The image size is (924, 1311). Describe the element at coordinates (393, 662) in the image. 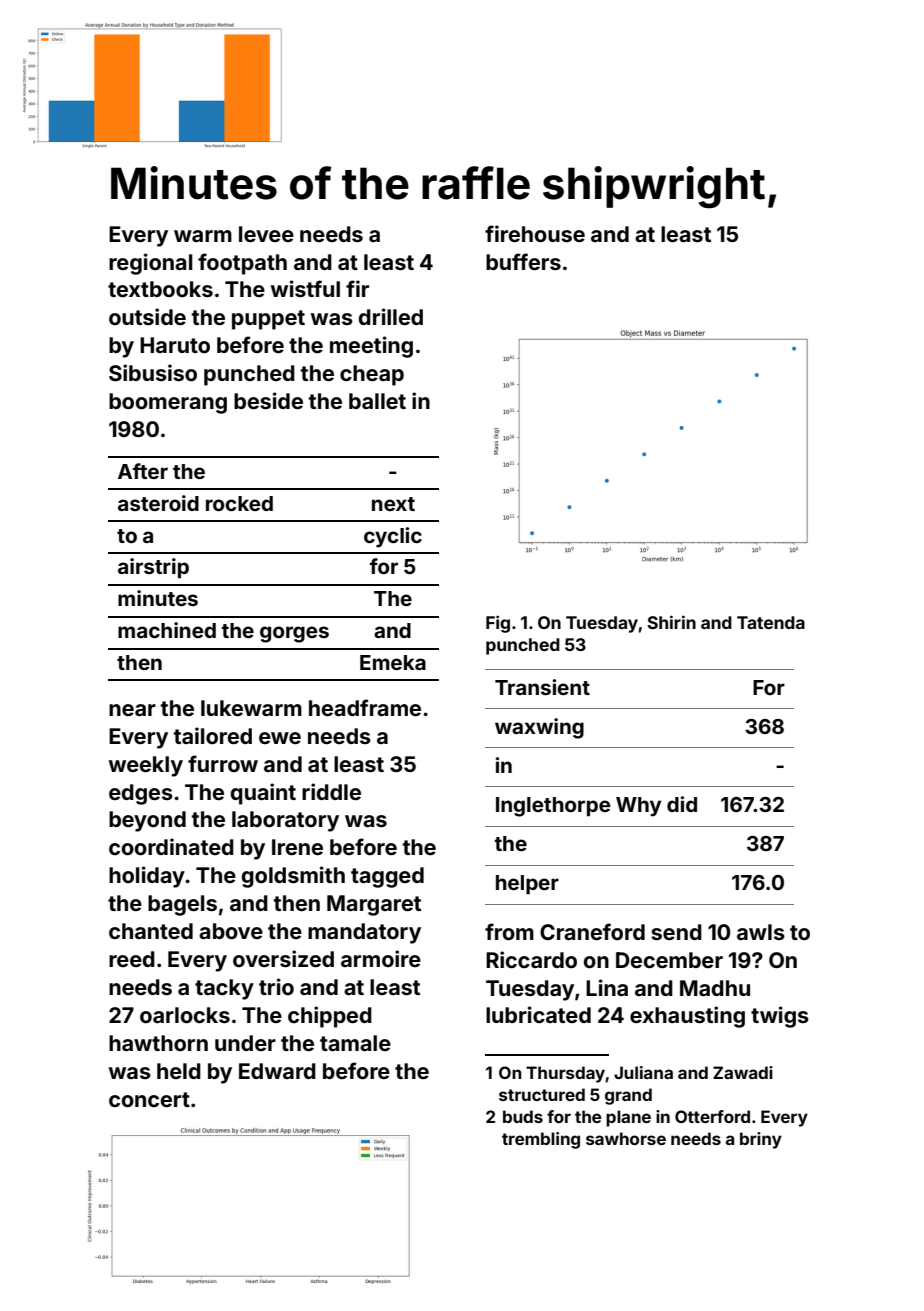

I see `Emeka` at that location.
